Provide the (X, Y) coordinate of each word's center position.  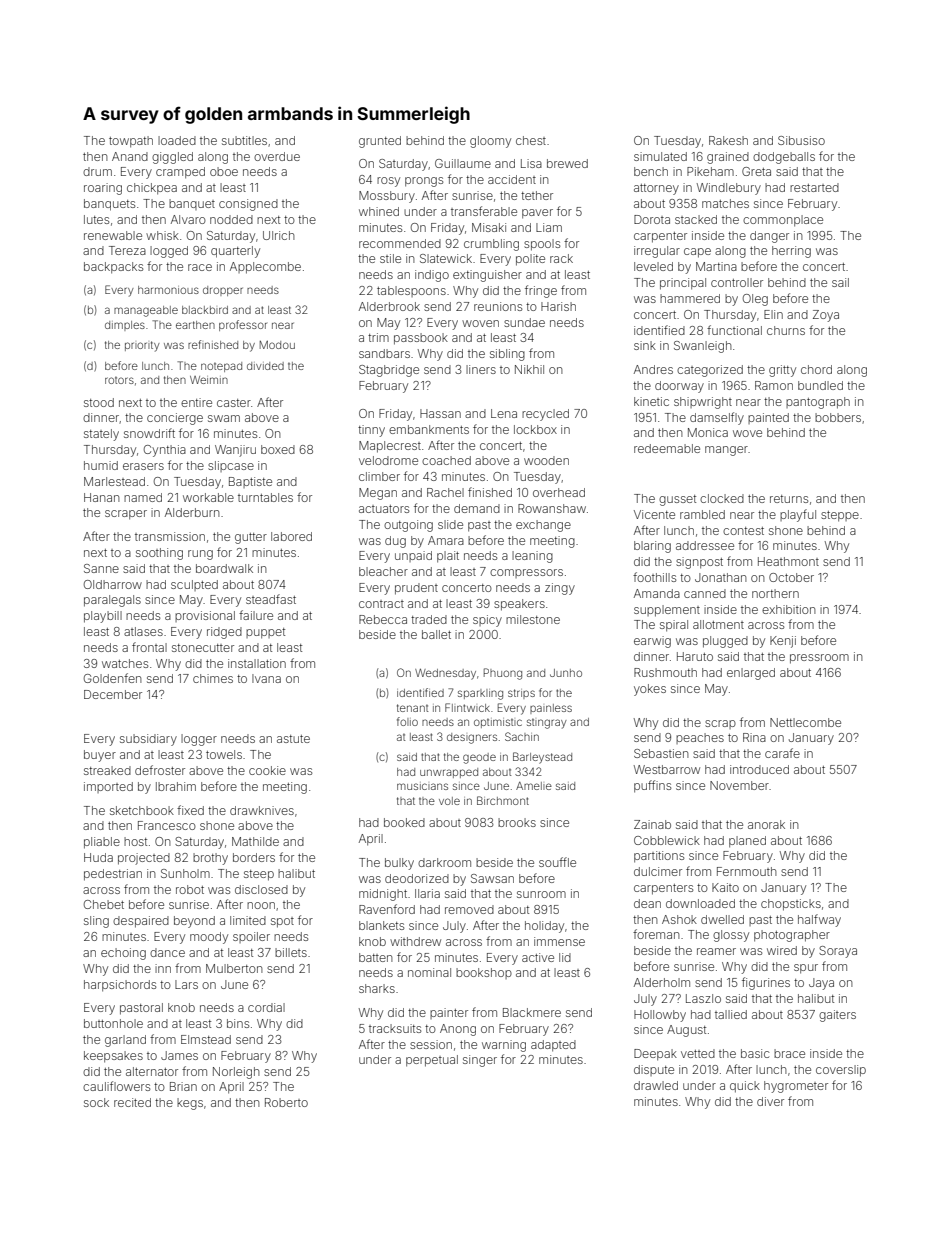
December (113, 694)
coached (446, 460)
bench (651, 171)
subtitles (244, 140)
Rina (754, 737)
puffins (652, 786)
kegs (190, 1104)
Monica (708, 432)
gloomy (490, 142)
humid (101, 465)
